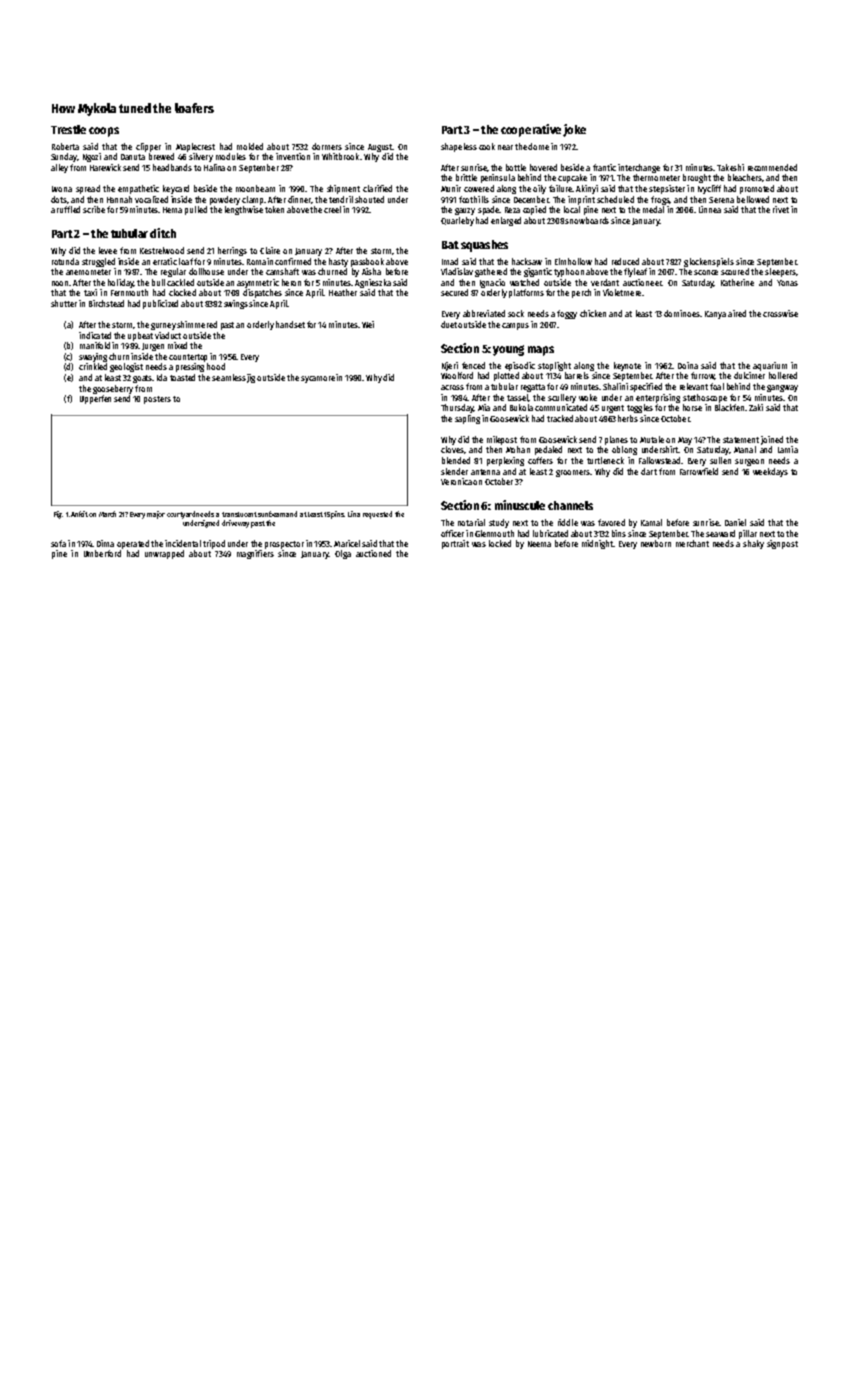  Describe the element at coordinates (157, 400) in the screenshot. I see `posters` at that location.
